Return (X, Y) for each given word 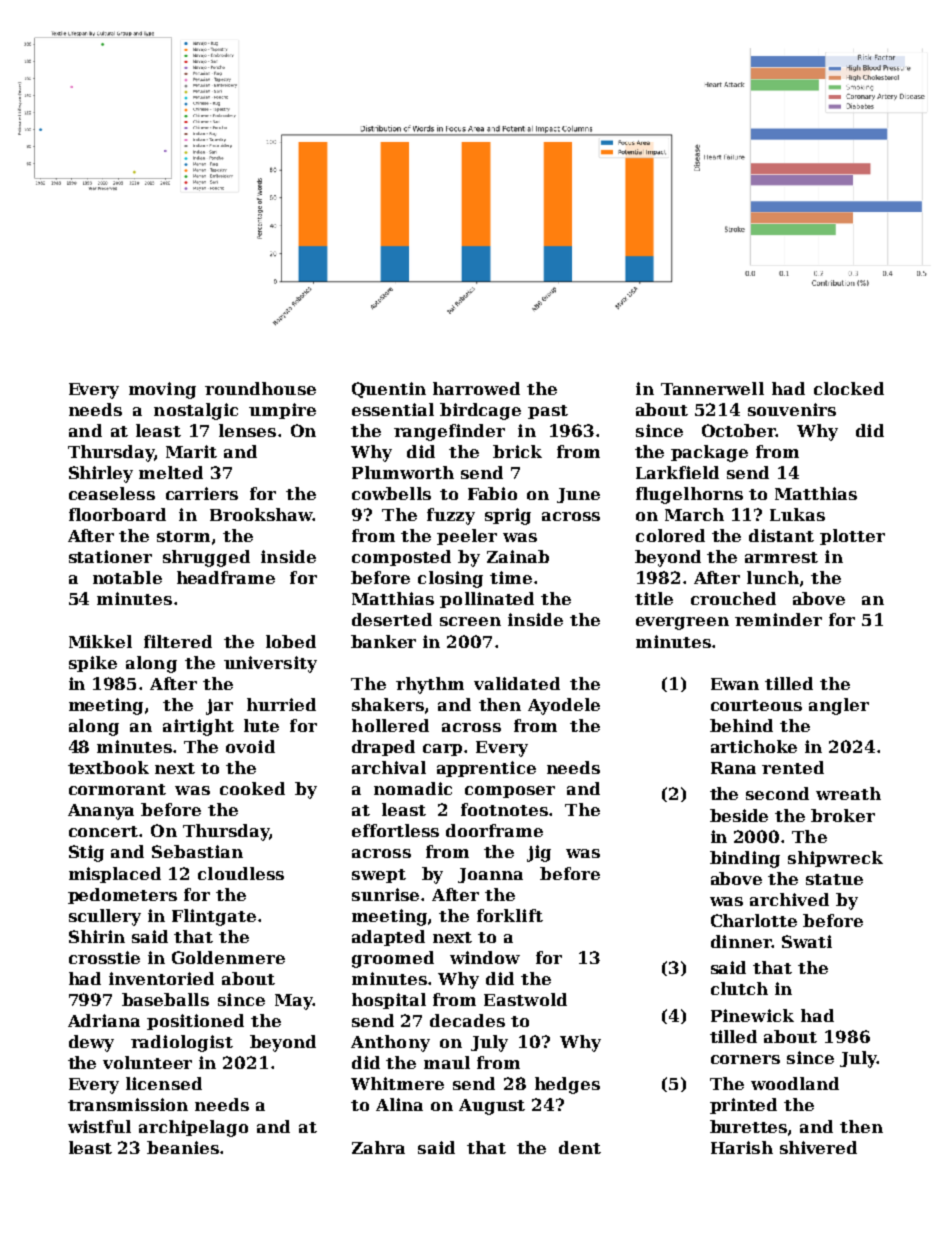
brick (517, 451)
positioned (195, 1022)
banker (383, 641)
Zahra (378, 1147)
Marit (191, 451)
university (270, 664)
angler (839, 706)
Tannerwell (712, 388)
